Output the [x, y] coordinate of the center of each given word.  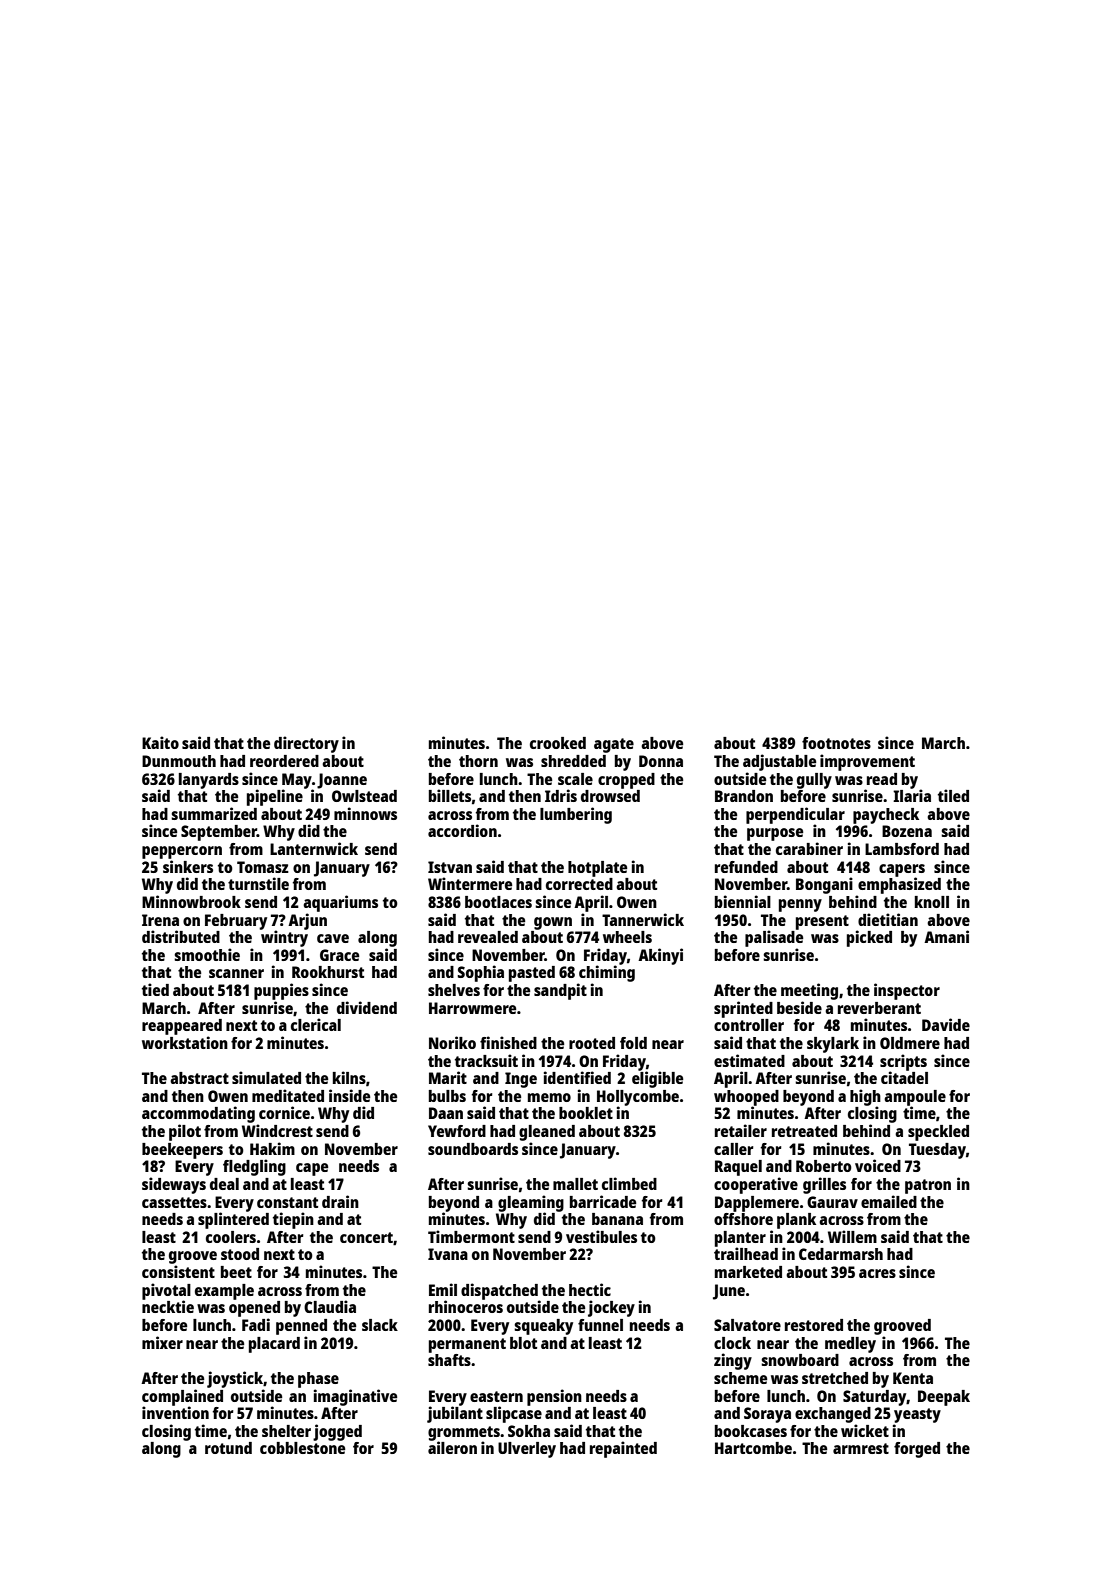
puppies [281, 991]
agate [614, 745]
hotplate [597, 869]
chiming [607, 973]
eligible [657, 1079]
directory [306, 744]
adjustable [779, 762]
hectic [590, 1289]
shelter [286, 1431]
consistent [178, 1271]
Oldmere [910, 1043]
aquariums [340, 903]
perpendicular [795, 815]
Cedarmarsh [841, 1254]
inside [349, 1095]
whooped [746, 1098]
